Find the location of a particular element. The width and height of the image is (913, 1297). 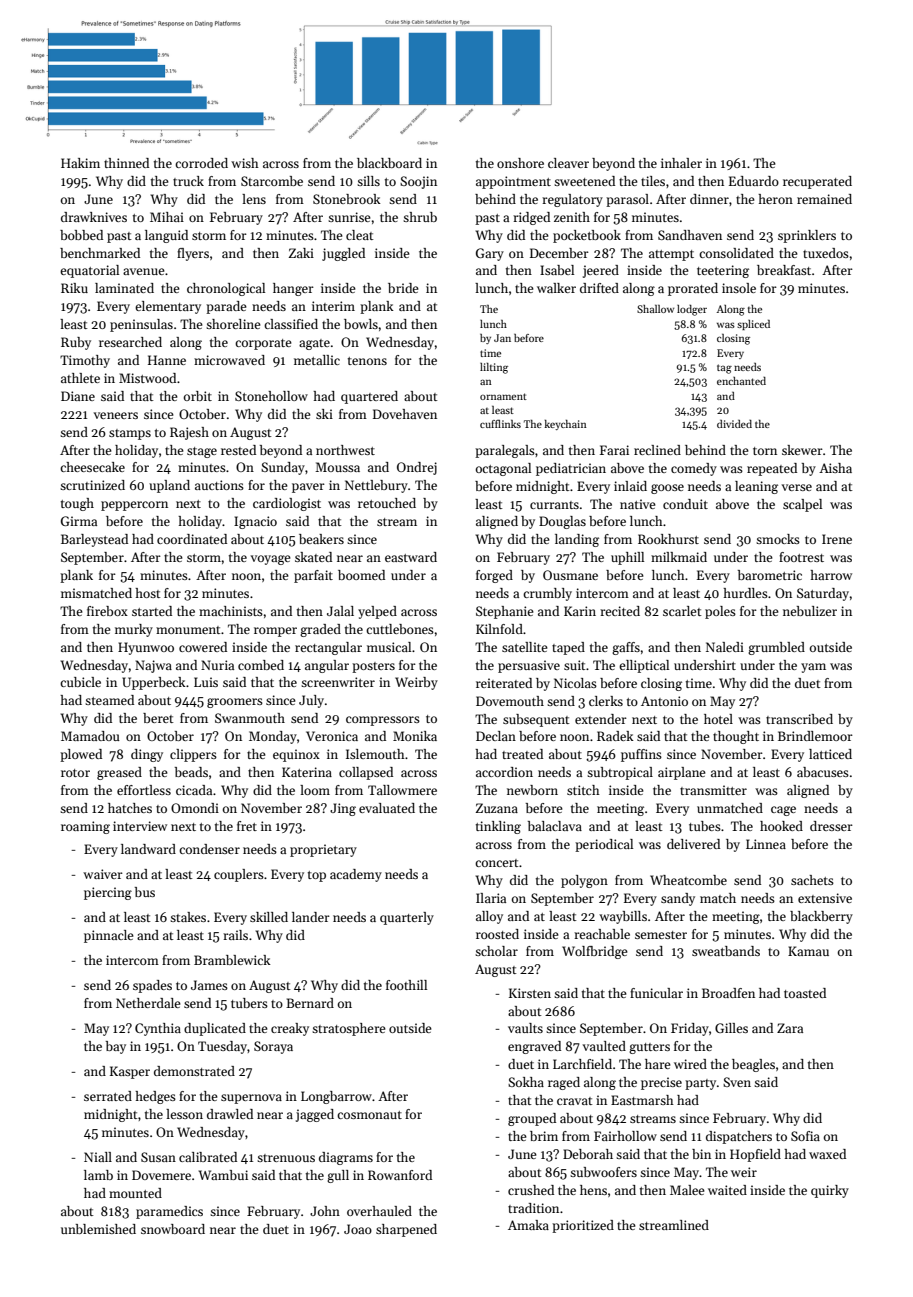

coordinated is located at coordinates (192, 539).
